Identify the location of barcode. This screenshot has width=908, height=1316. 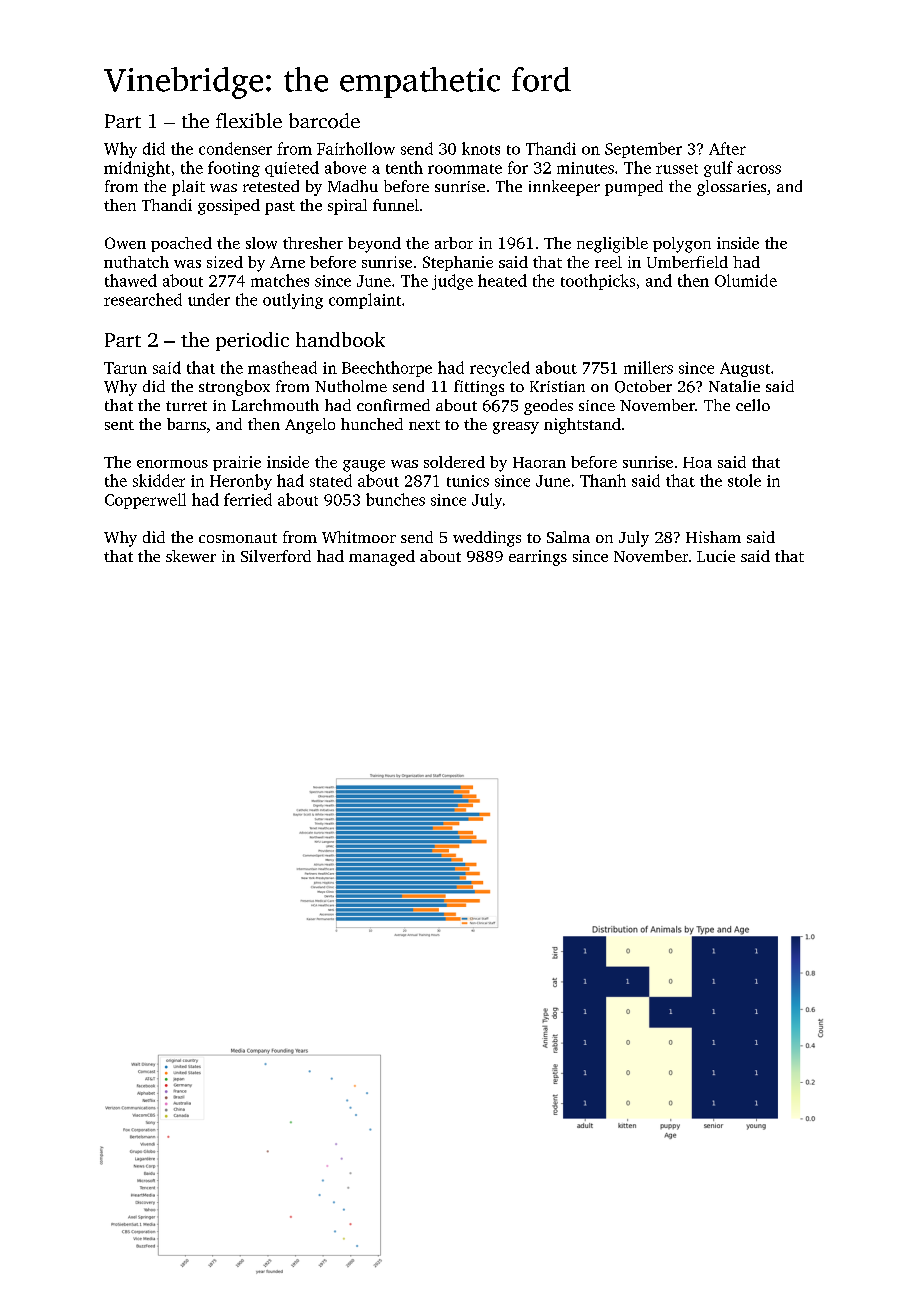
(324, 121).
